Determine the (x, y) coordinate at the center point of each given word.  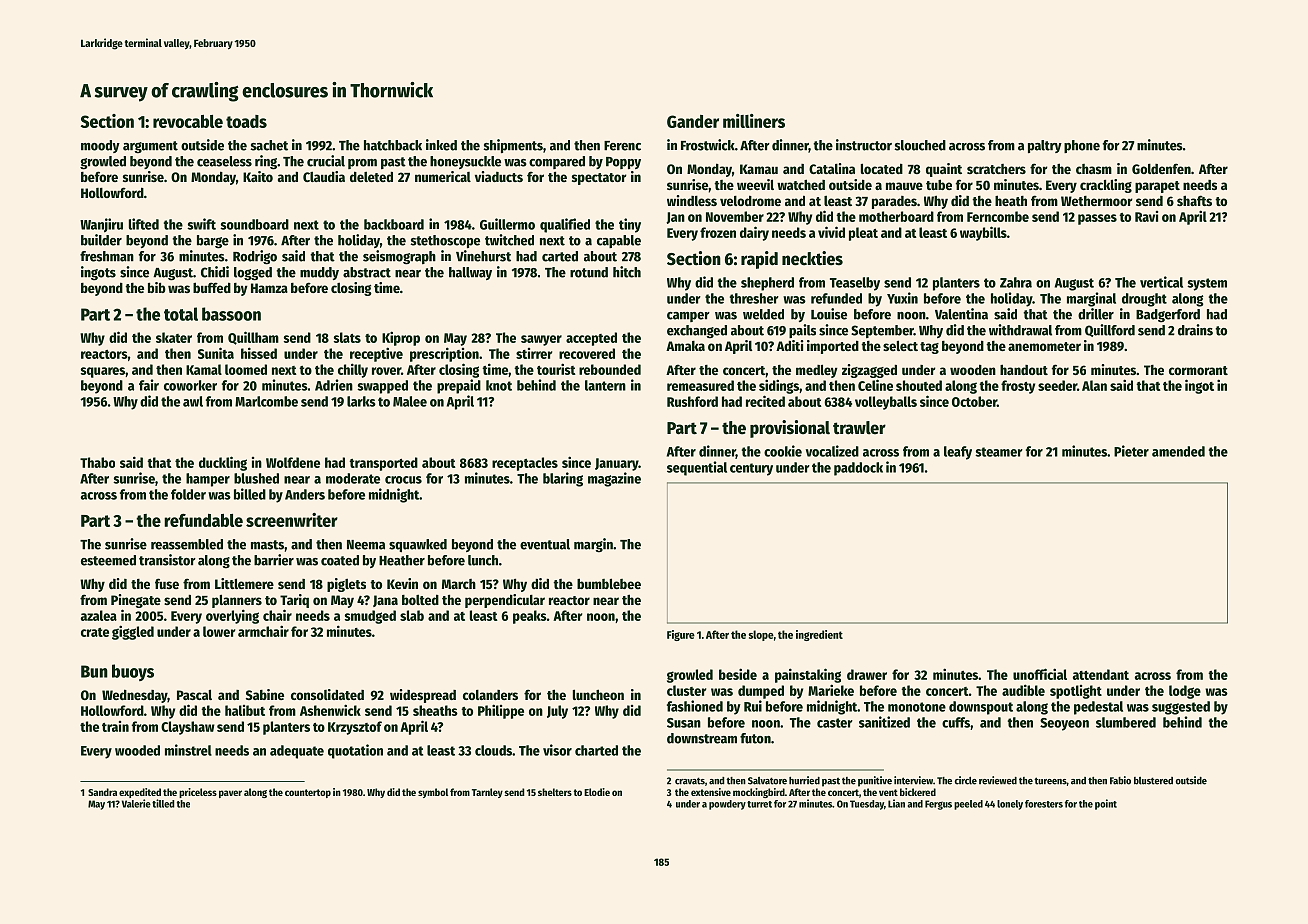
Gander (693, 121)
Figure (681, 635)
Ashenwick (330, 710)
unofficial (1040, 674)
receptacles (525, 464)
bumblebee (609, 583)
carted (560, 256)
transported (383, 464)
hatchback (393, 145)
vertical (1161, 282)
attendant (1101, 674)
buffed (212, 287)
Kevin (402, 583)
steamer (999, 452)
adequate (297, 752)
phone (1082, 146)
